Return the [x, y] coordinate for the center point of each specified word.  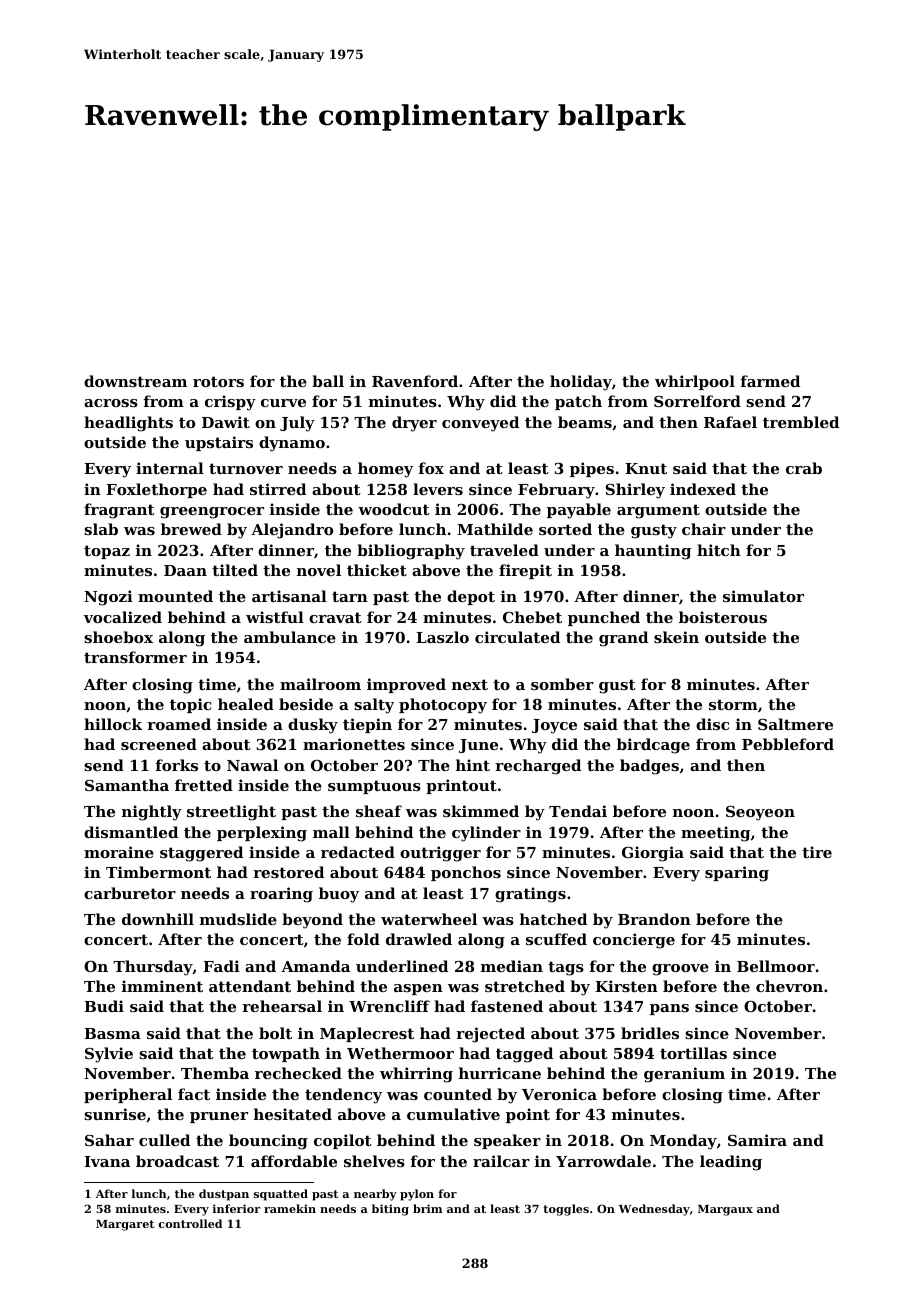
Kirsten [626, 986]
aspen [418, 989]
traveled [504, 550]
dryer [414, 424]
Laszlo [442, 637]
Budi [104, 1006]
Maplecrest [367, 1034]
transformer [135, 657]
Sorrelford [697, 401]
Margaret [125, 1225]
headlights [128, 424]
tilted [235, 570]
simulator [763, 596]
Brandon [654, 919]
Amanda [315, 966]
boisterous [723, 617]
